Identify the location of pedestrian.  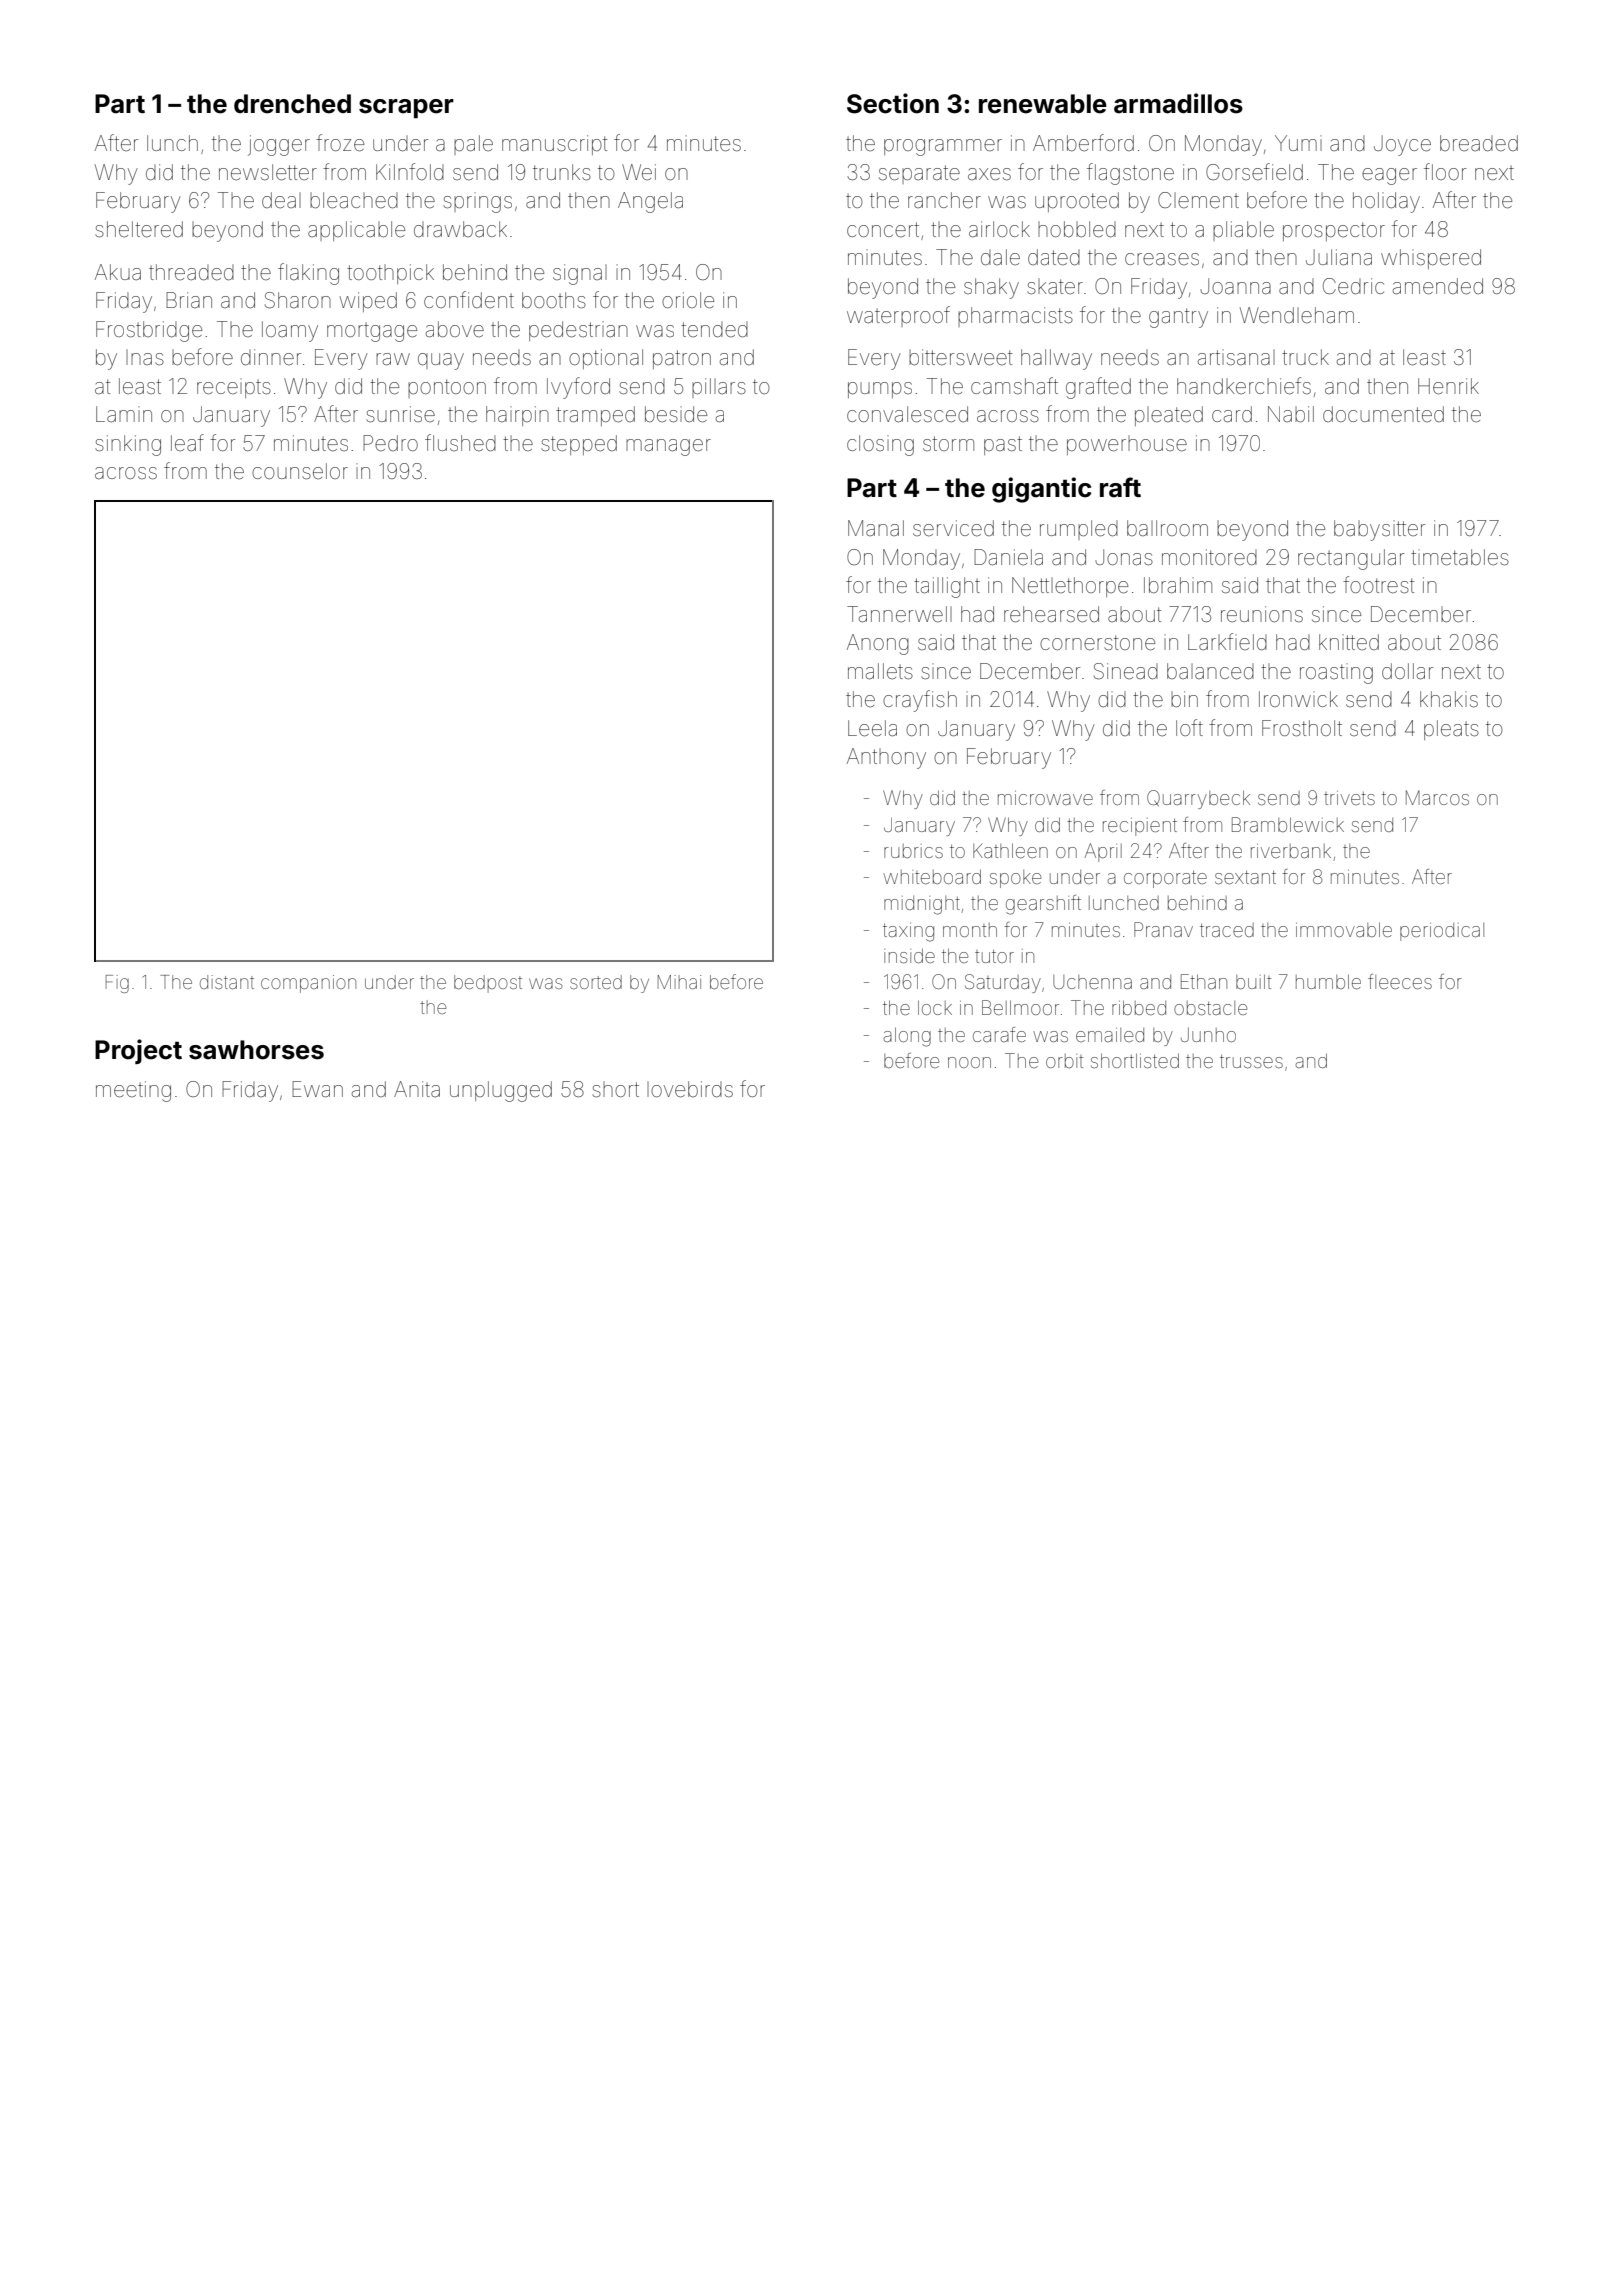
(578, 331).
